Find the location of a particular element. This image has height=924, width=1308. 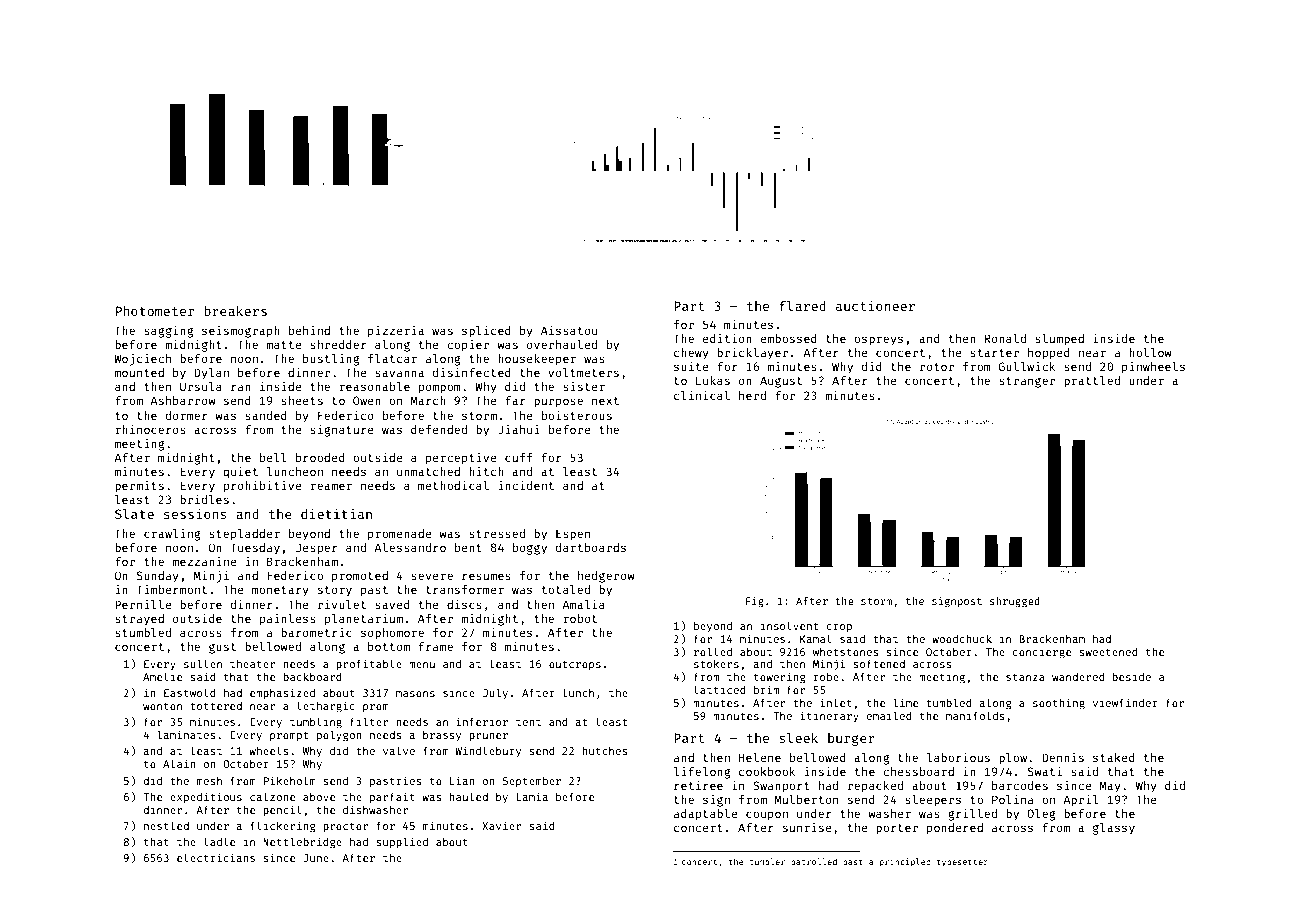

shrugged is located at coordinates (1015, 602).
